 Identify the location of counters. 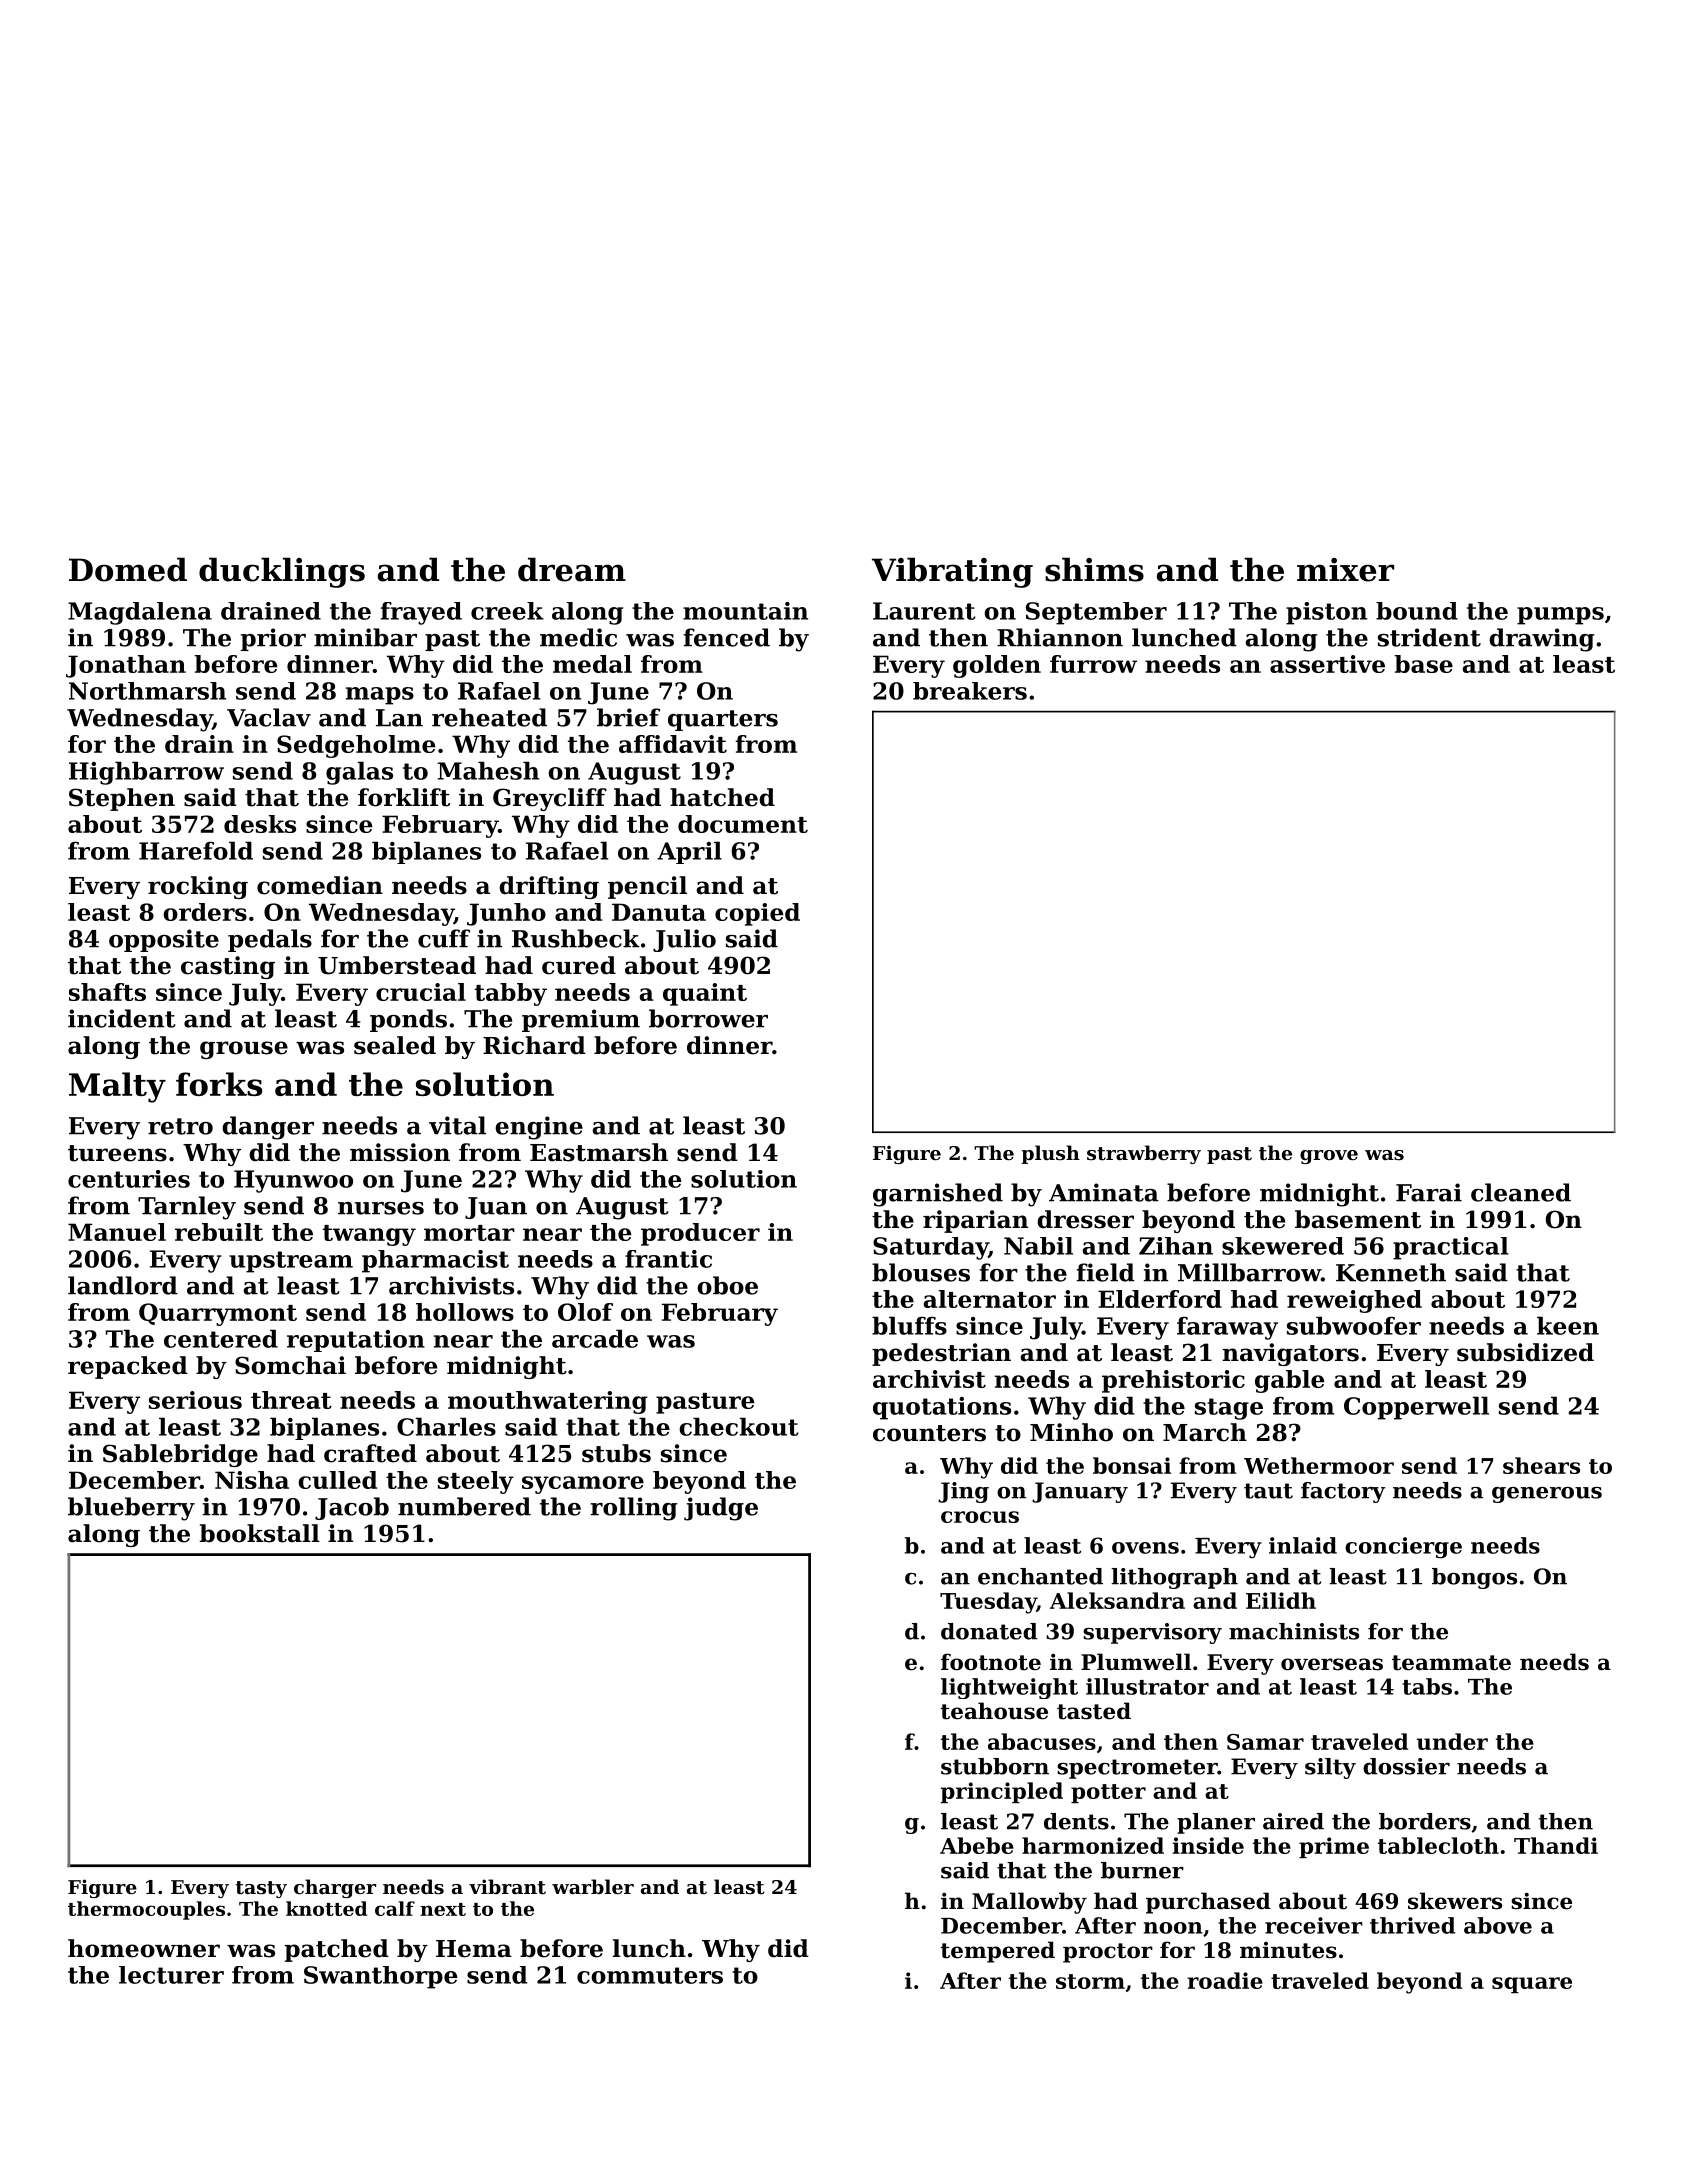
(929, 1433).
